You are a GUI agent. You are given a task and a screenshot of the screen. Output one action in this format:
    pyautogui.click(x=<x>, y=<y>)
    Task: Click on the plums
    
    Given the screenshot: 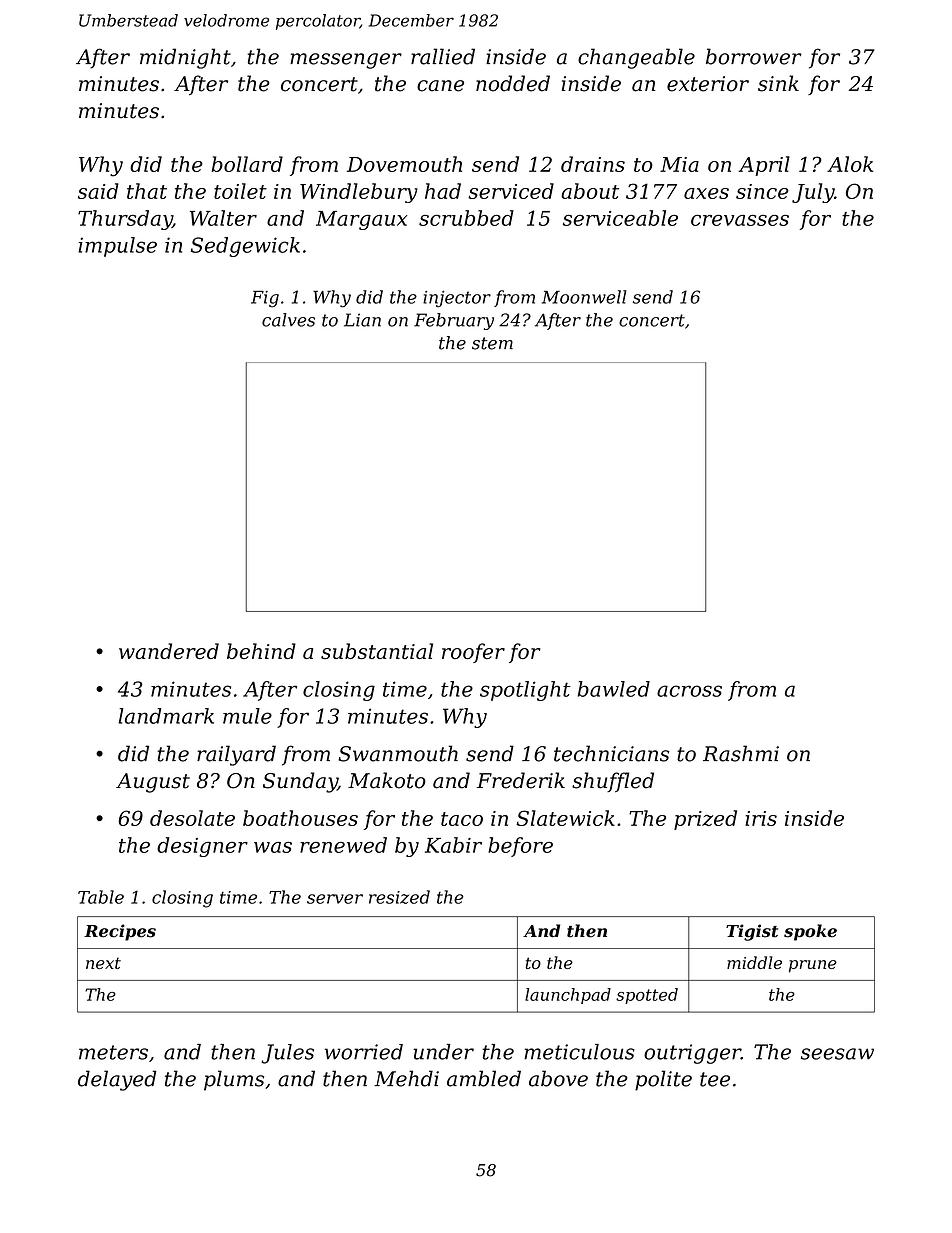 What is the action you would take?
    pyautogui.click(x=234, y=1080)
